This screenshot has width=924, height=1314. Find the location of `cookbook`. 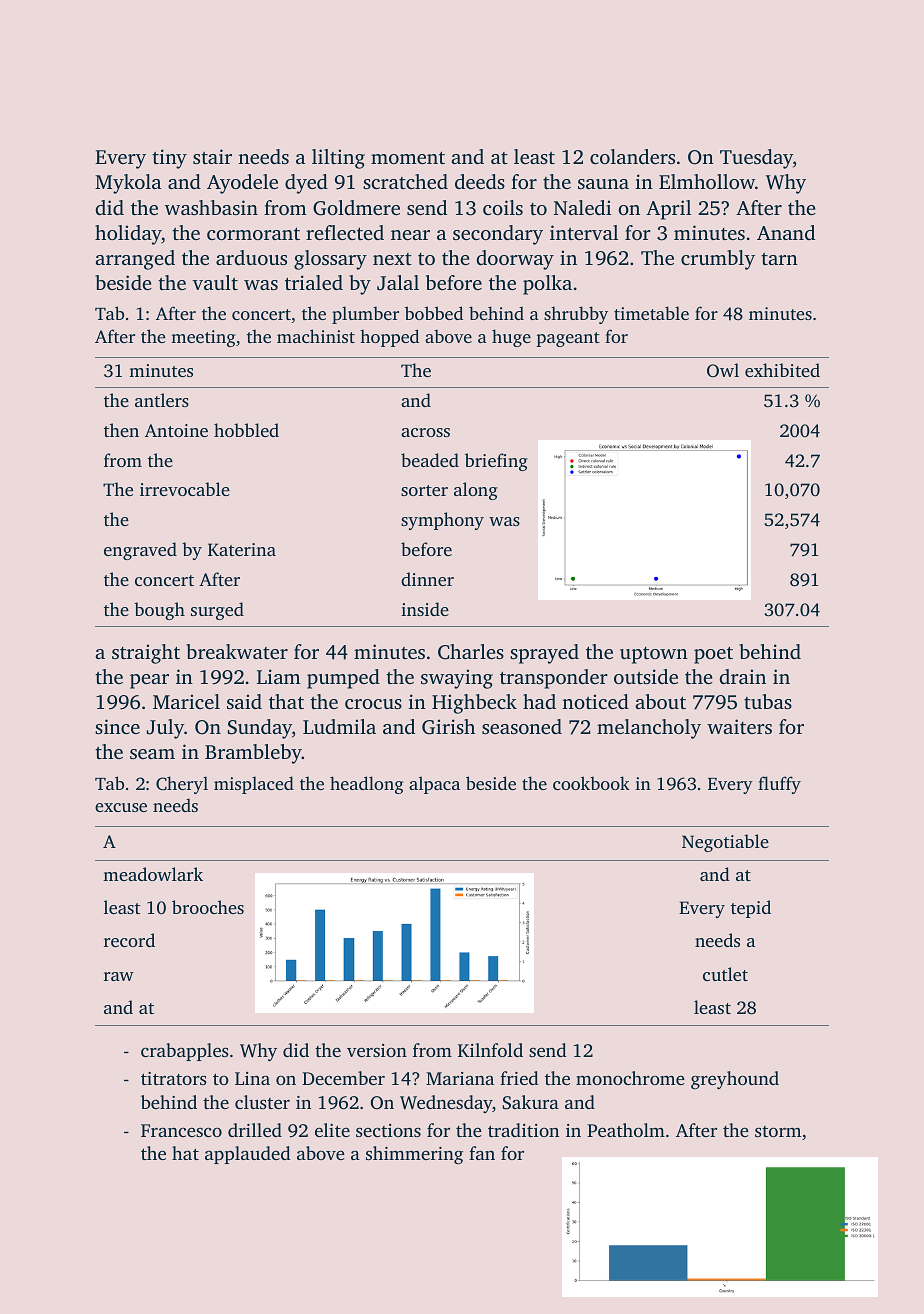

cookbook is located at coordinates (591, 783).
